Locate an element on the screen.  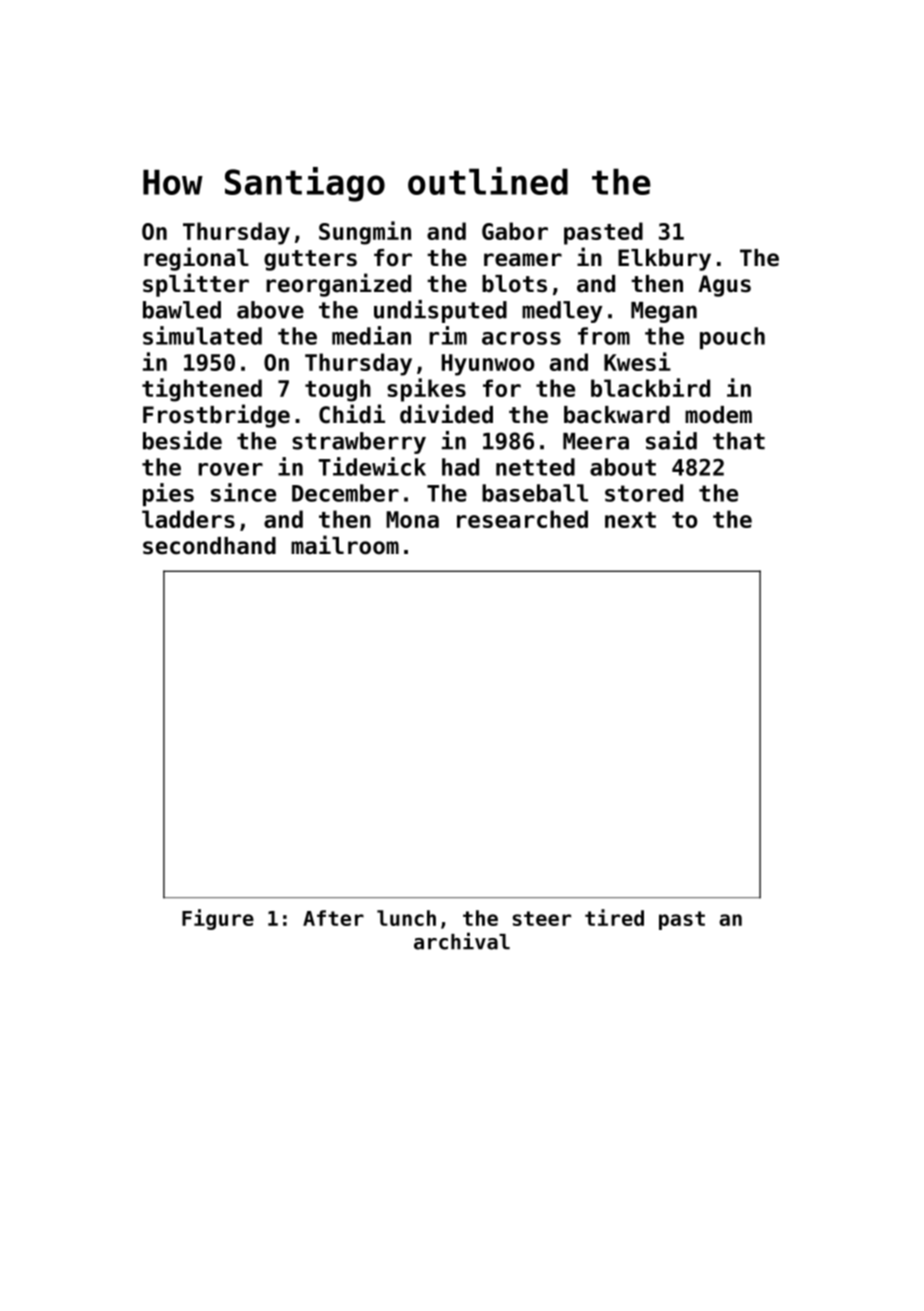
next is located at coordinates (630, 520).
